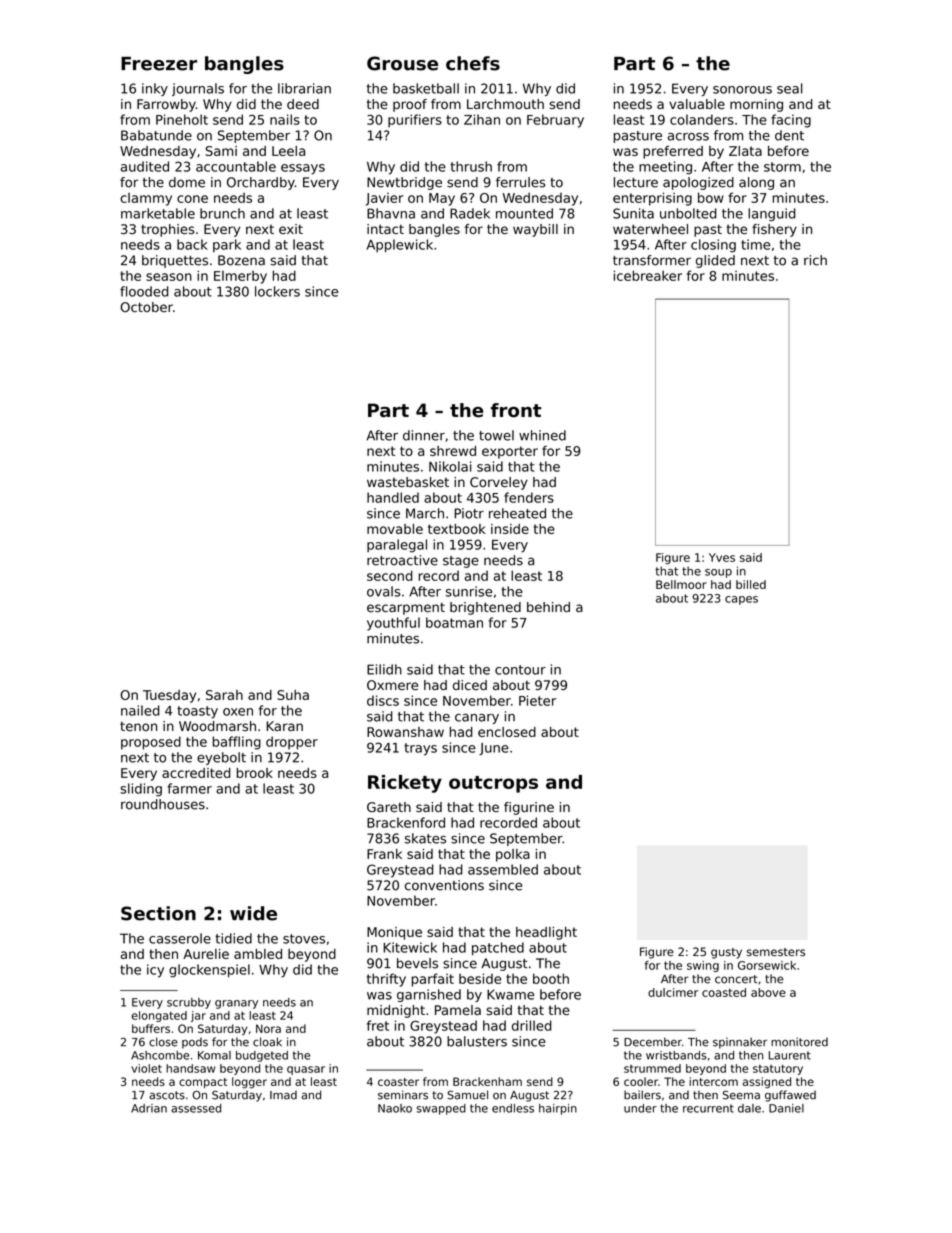 The height and width of the screenshot is (1233, 952). What do you see at coordinates (159, 64) in the screenshot?
I see `Freezer` at bounding box center [159, 64].
